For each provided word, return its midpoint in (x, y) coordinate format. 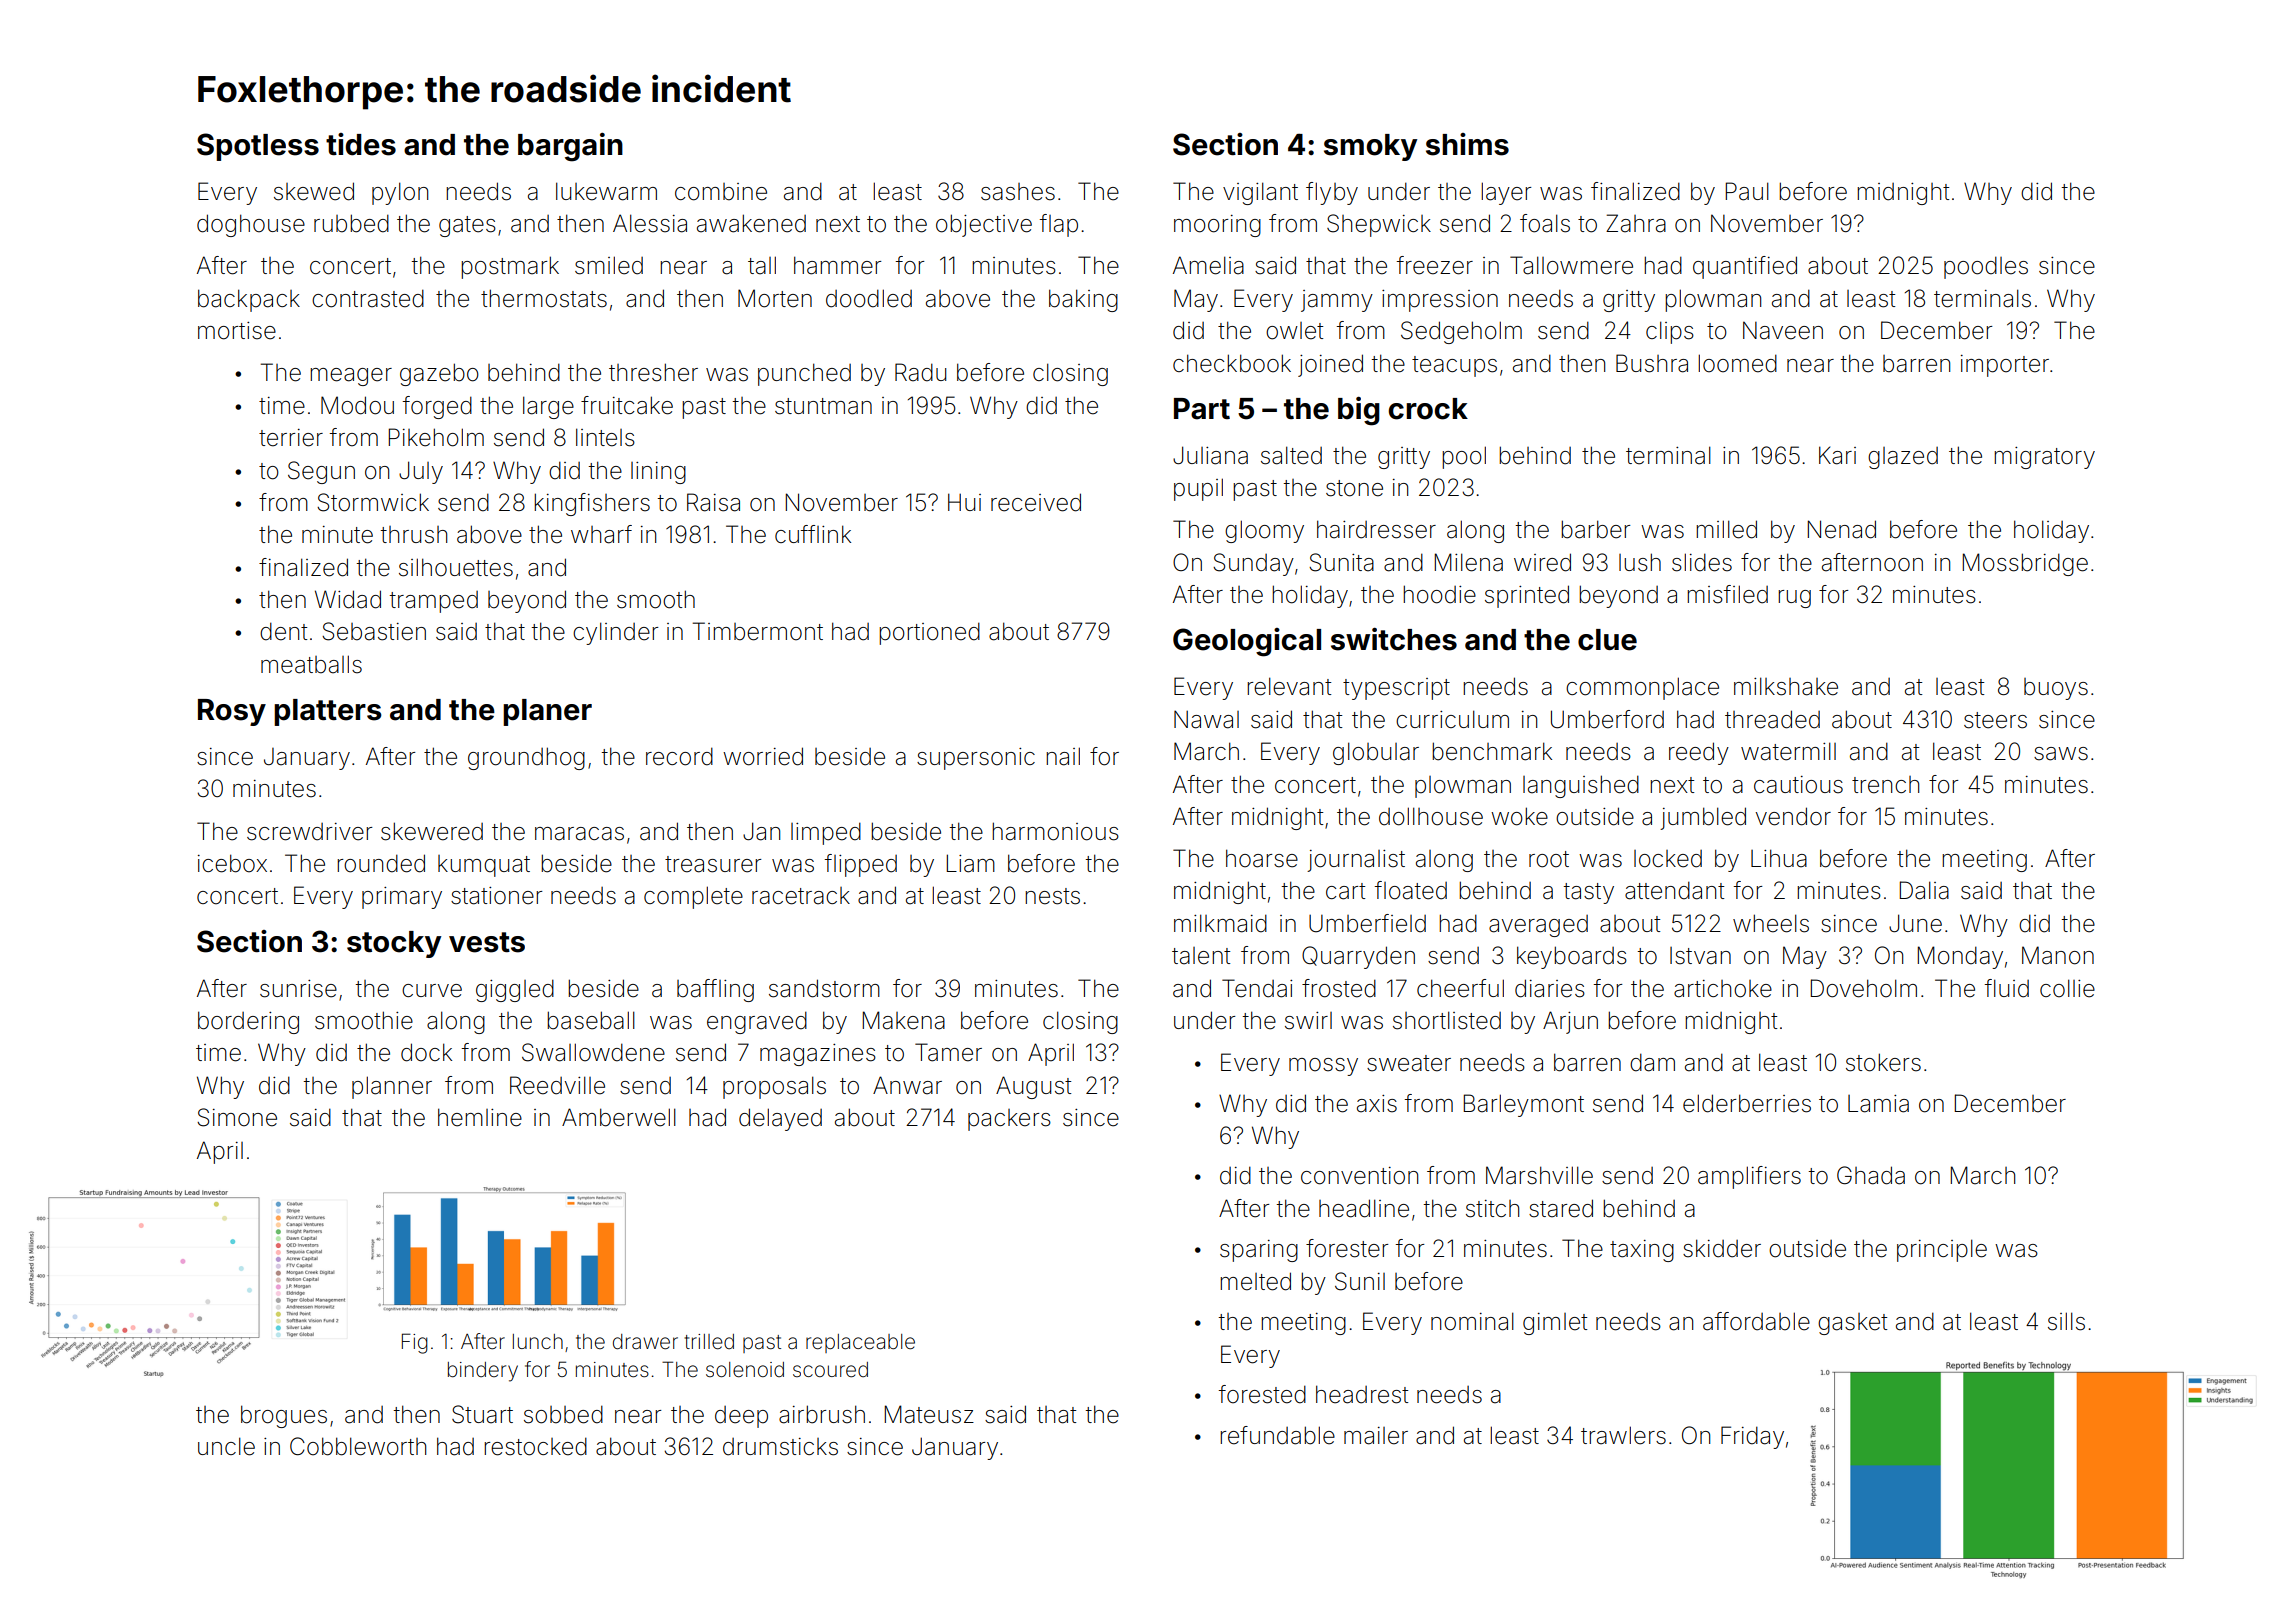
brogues (284, 1416)
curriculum (1452, 719)
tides (361, 144)
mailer (1376, 1436)
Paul (1747, 191)
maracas (579, 834)
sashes (1018, 192)
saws (2061, 754)
